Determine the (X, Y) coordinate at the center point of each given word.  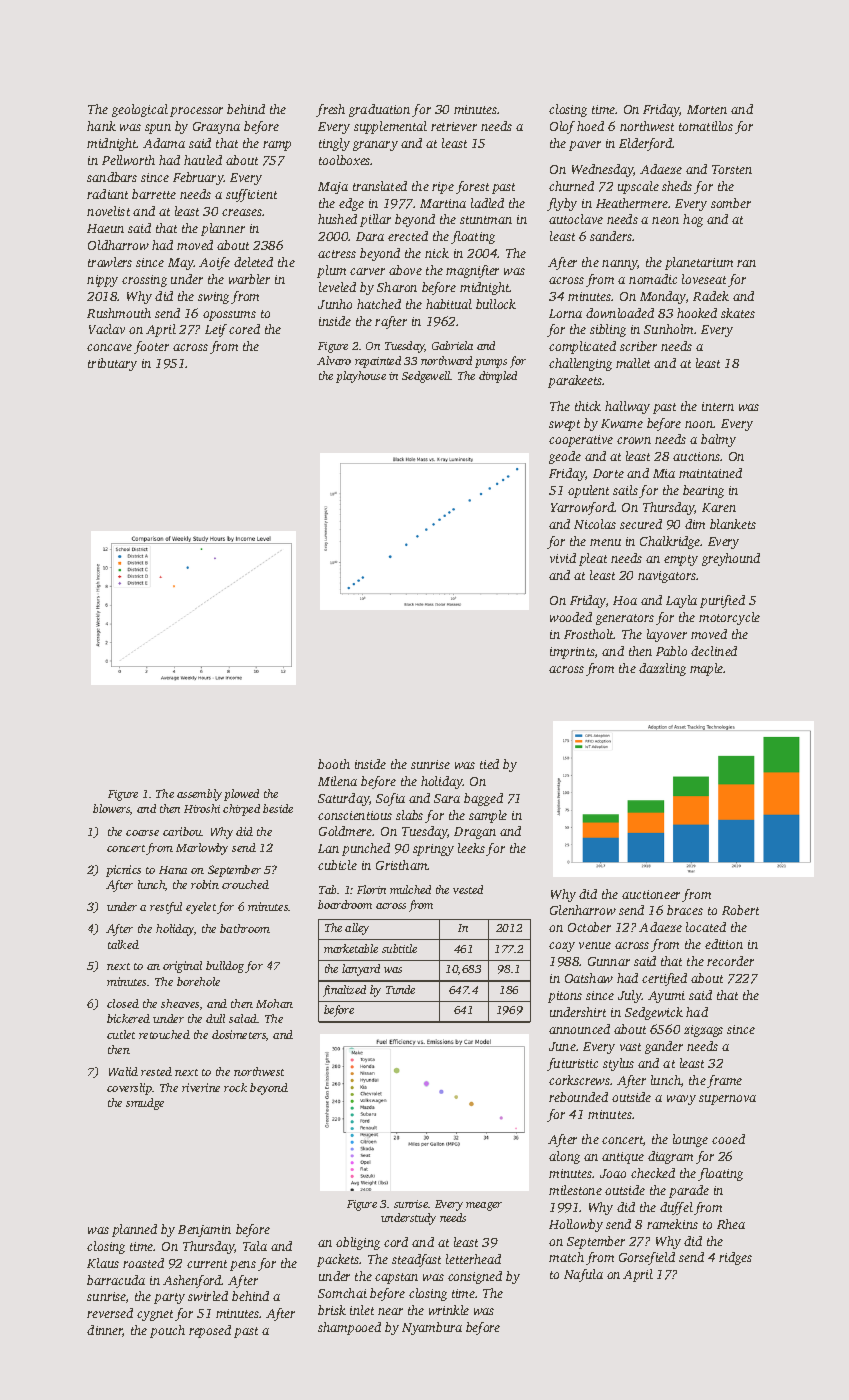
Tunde (400, 989)
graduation (379, 110)
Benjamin (204, 1231)
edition (724, 944)
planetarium (699, 263)
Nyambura (432, 1328)
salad (243, 1018)
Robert (740, 910)
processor (196, 112)
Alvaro (334, 360)
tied (489, 764)
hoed (590, 126)
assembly (199, 795)
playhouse (361, 377)
